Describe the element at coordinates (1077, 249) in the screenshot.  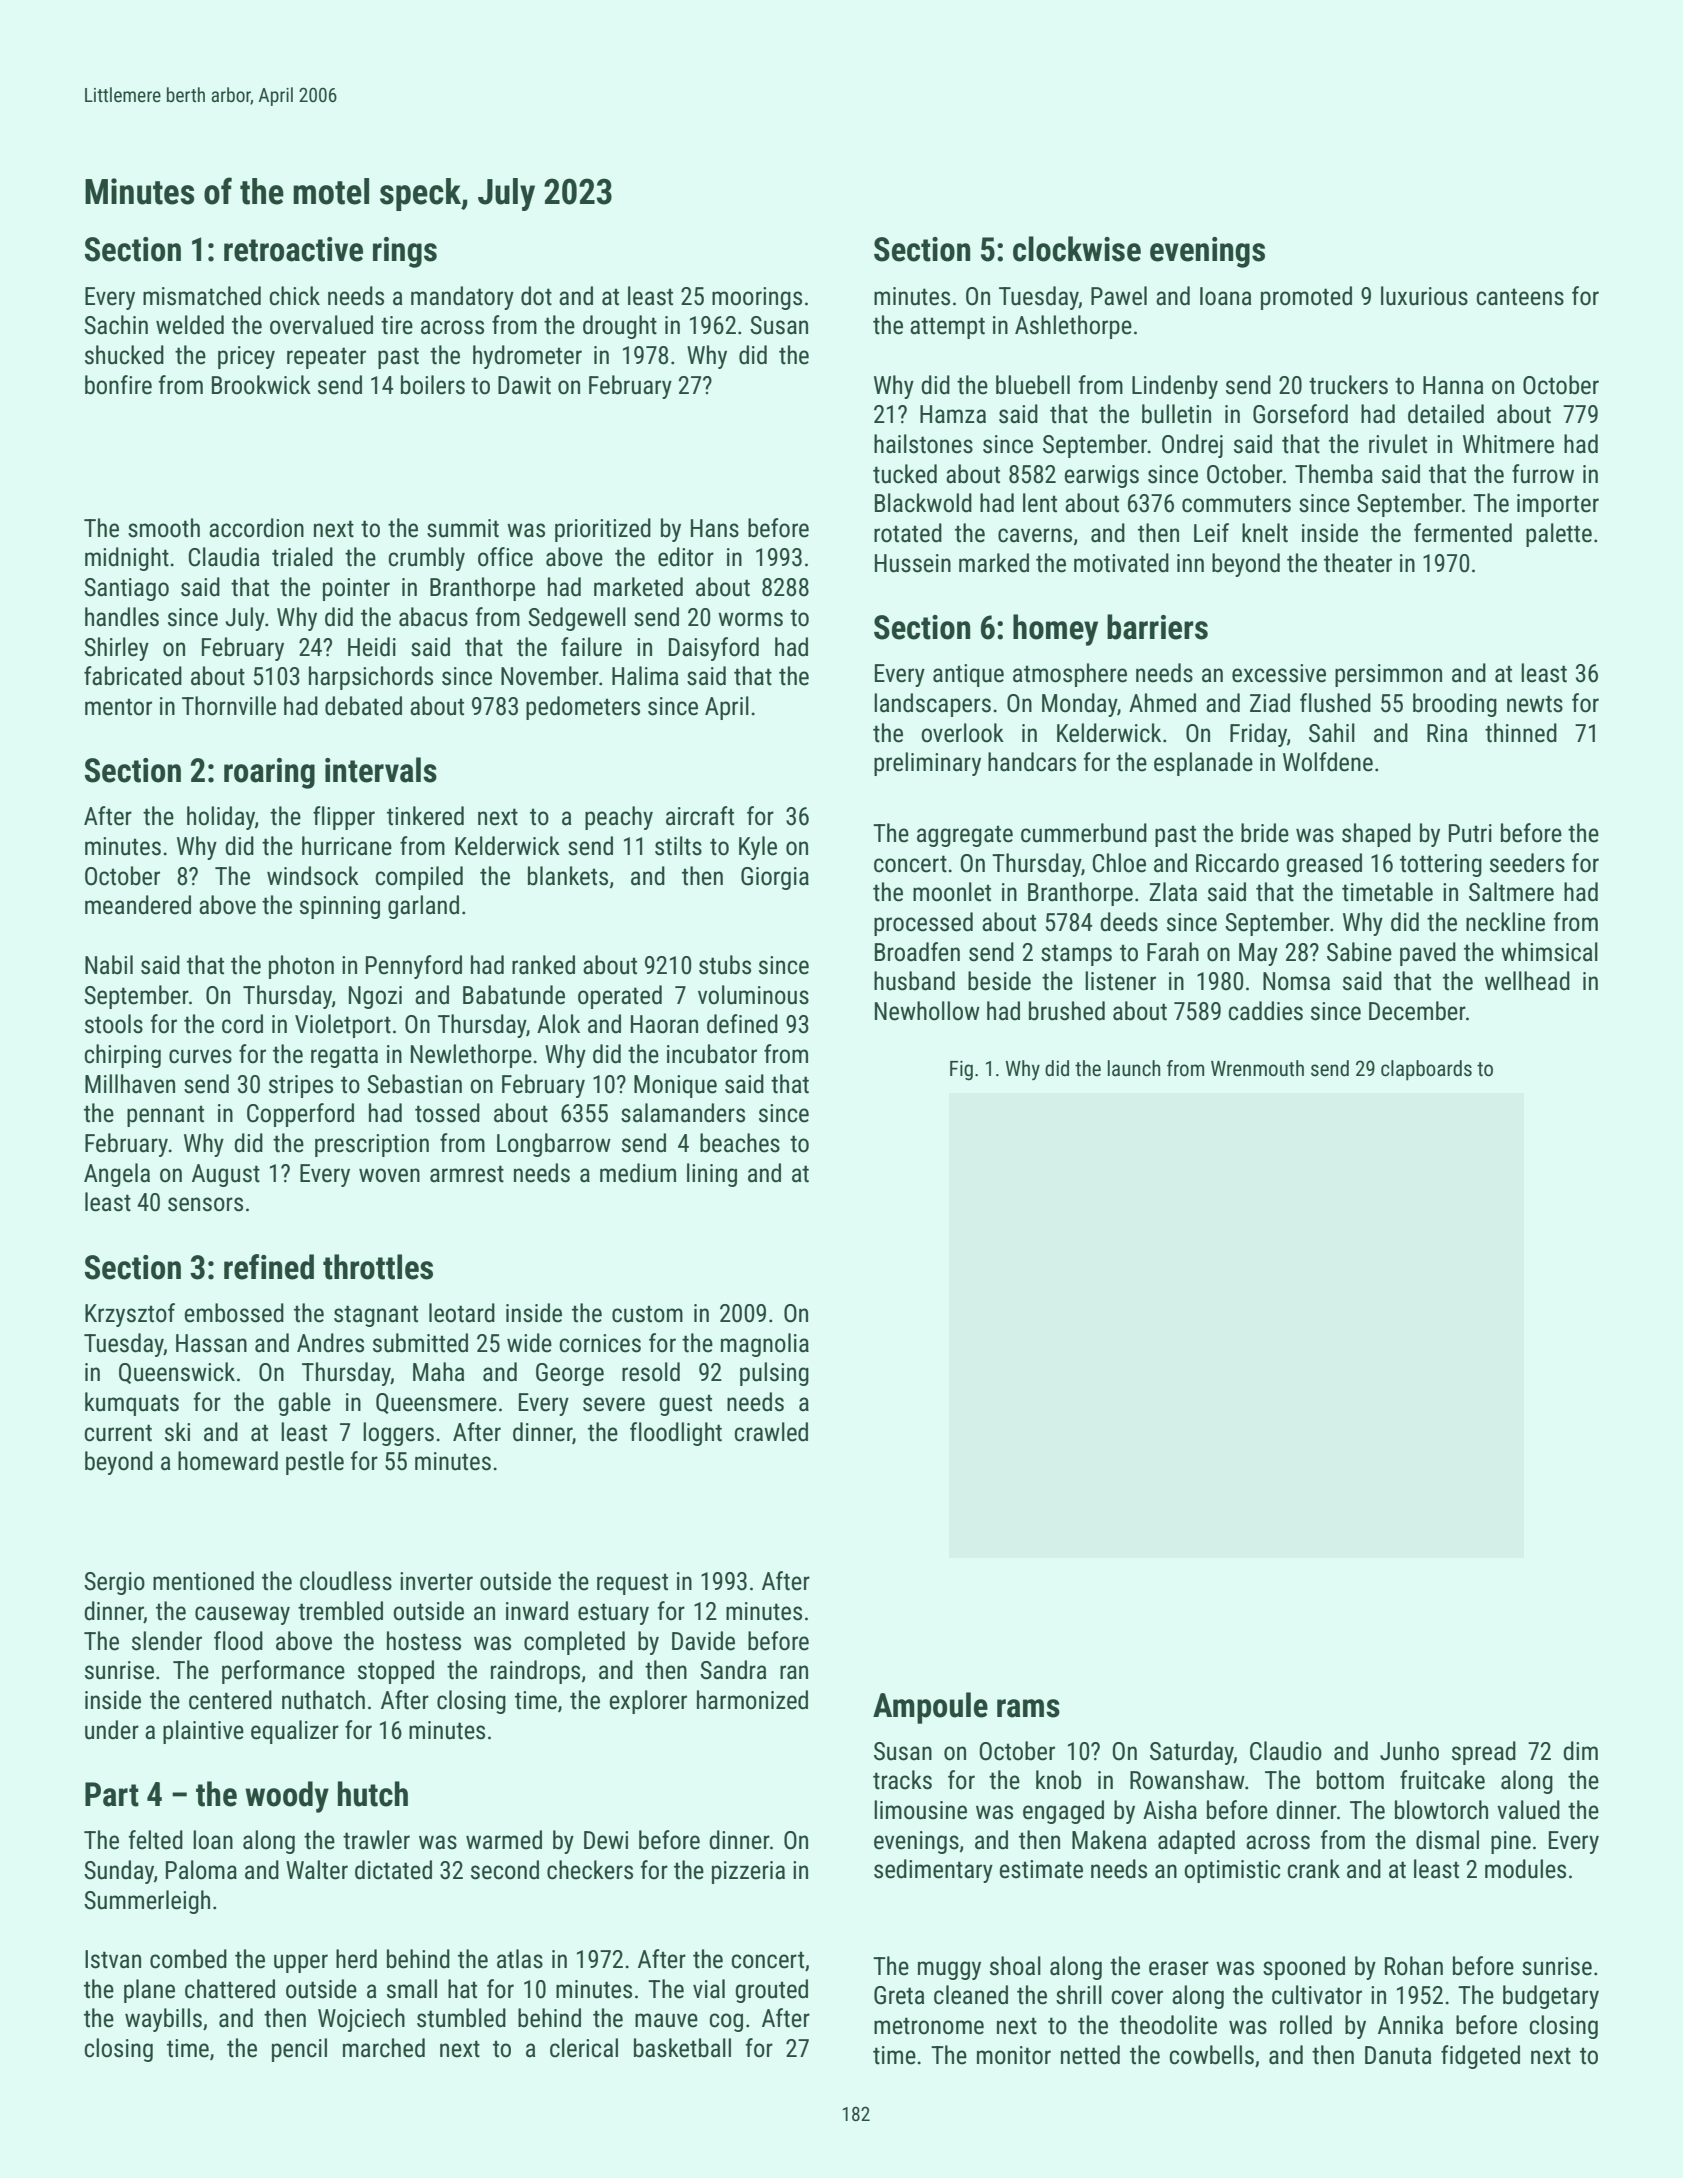
I see `clockwise` at that location.
